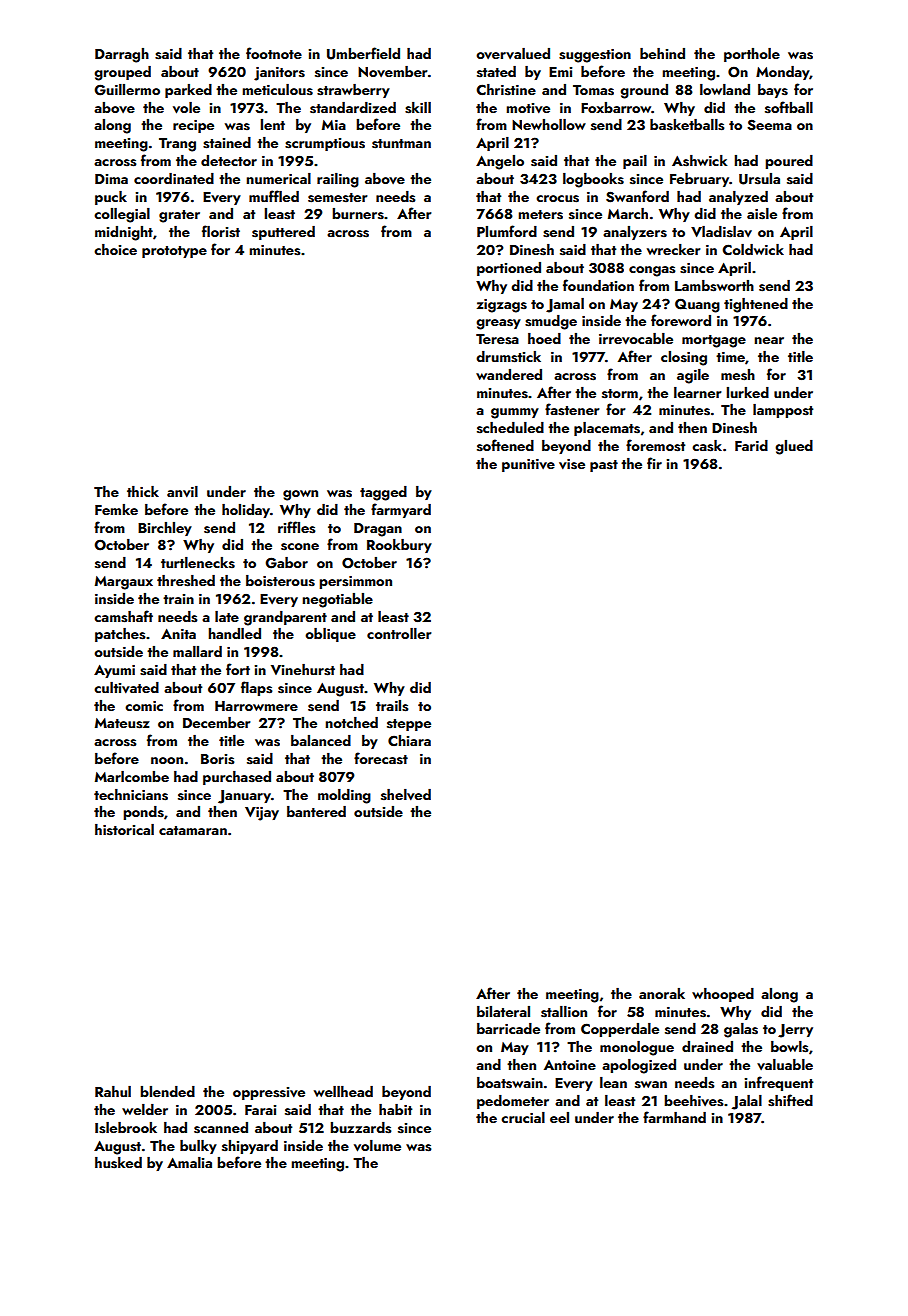  Describe the element at coordinates (681, 320) in the screenshot. I see `foreword` at that location.
